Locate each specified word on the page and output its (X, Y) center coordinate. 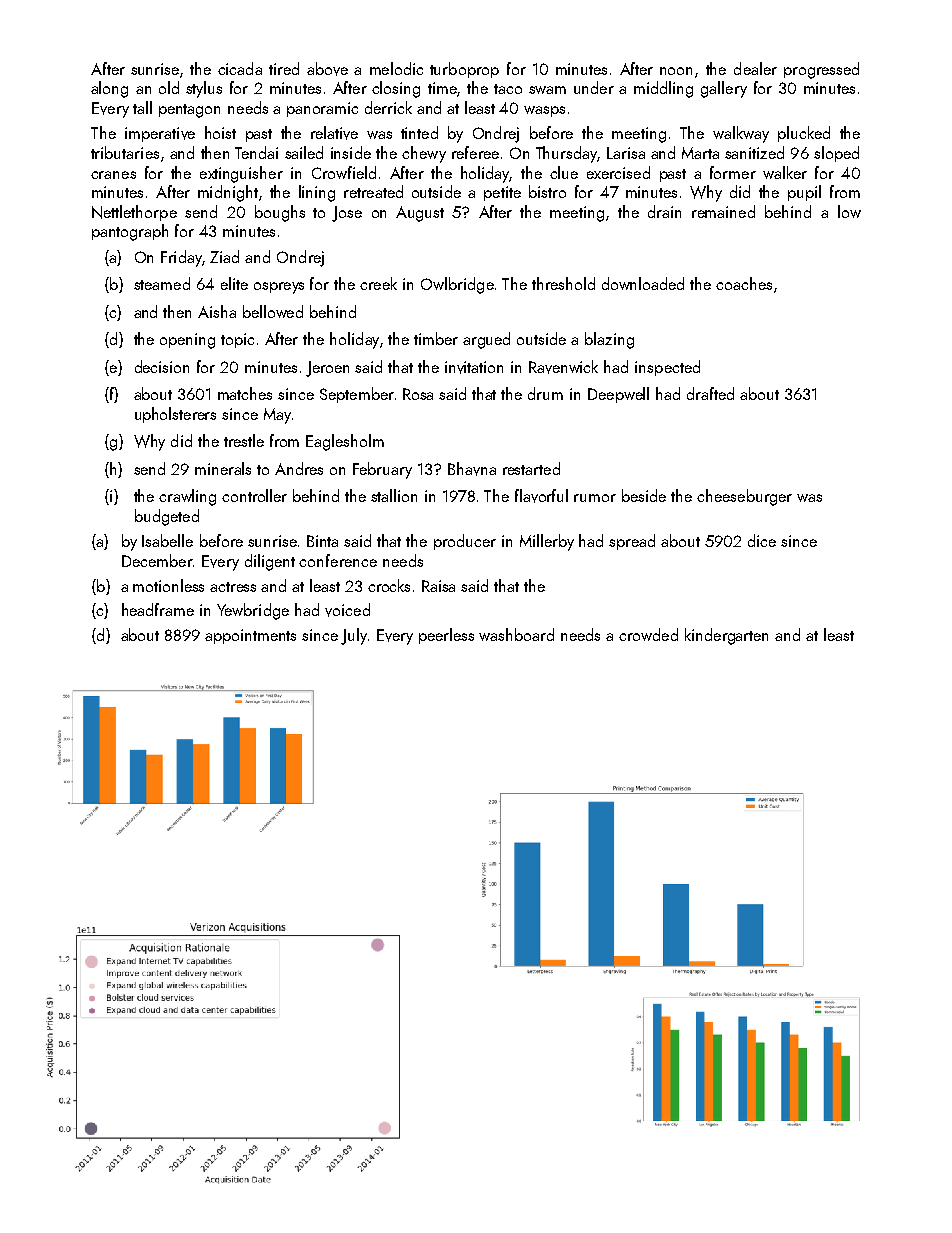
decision (162, 366)
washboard (516, 634)
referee (475, 152)
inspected (667, 368)
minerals (223, 468)
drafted (710, 393)
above (327, 69)
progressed (821, 70)
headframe (158, 609)
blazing (609, 340)
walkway (741, 134)
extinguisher (241, 174)
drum (545, 393)
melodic (396, 68)
